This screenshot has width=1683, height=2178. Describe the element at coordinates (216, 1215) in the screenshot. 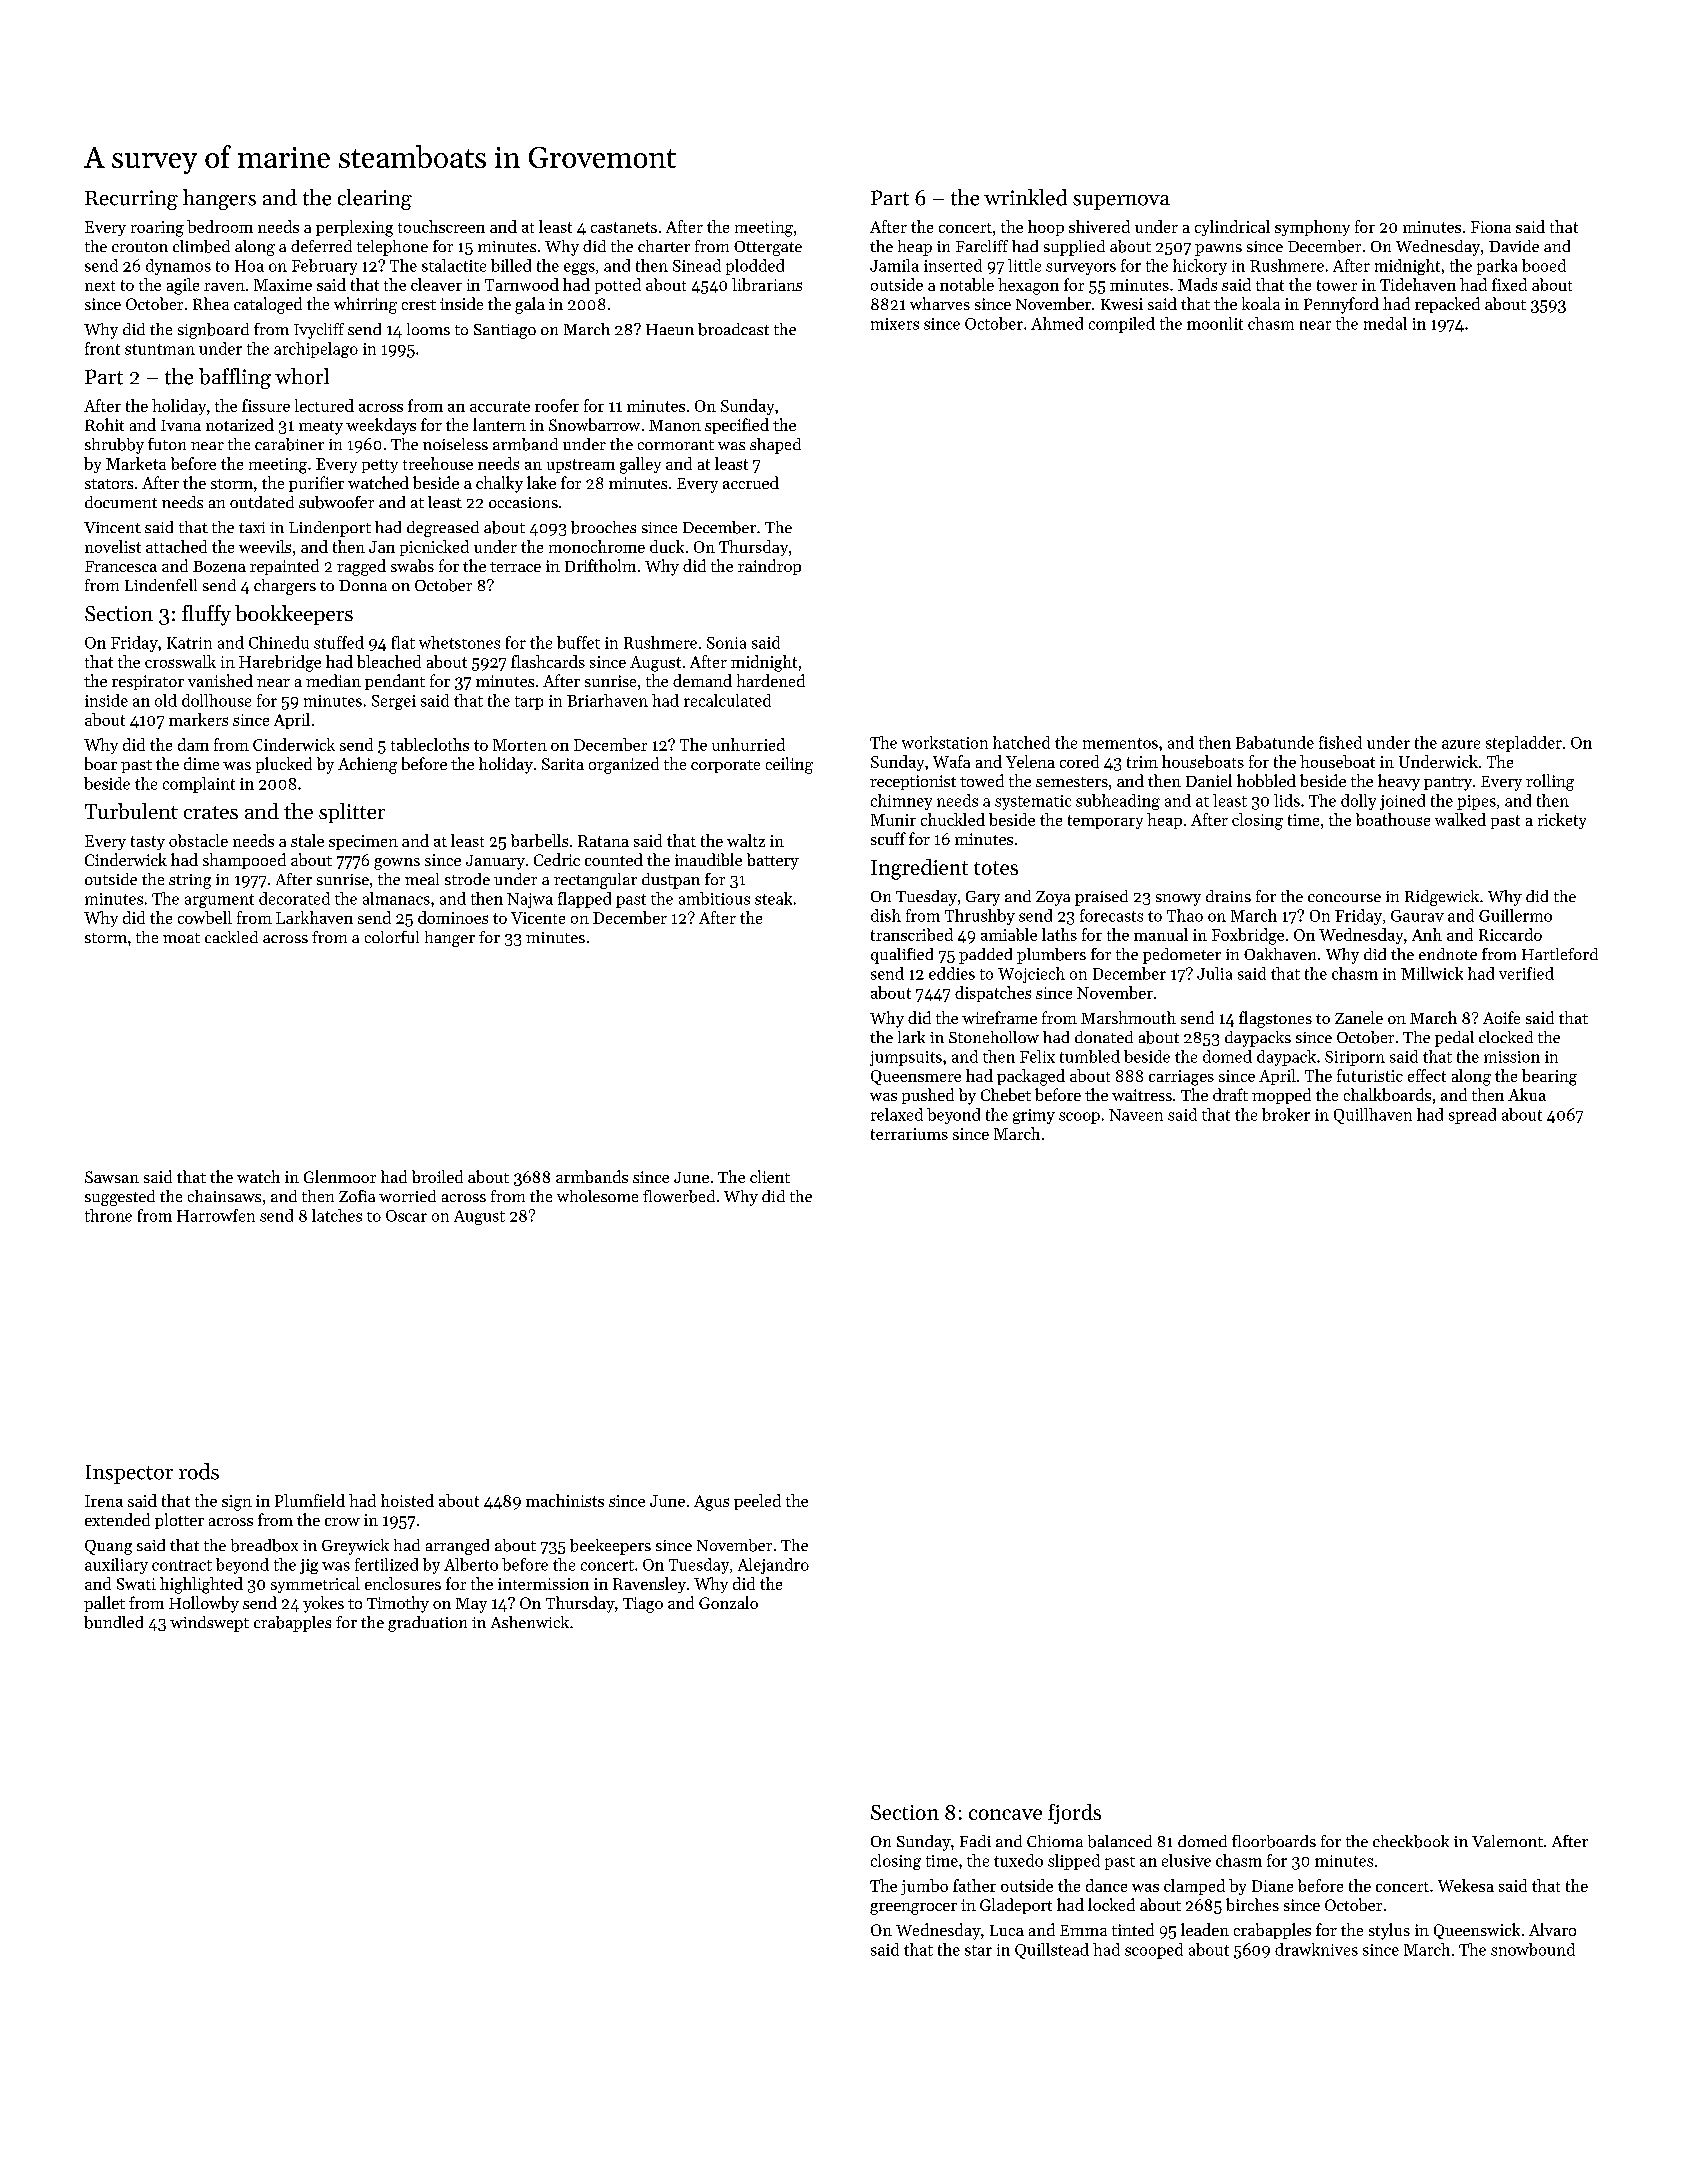

I see `Harrowfen` at that location.
